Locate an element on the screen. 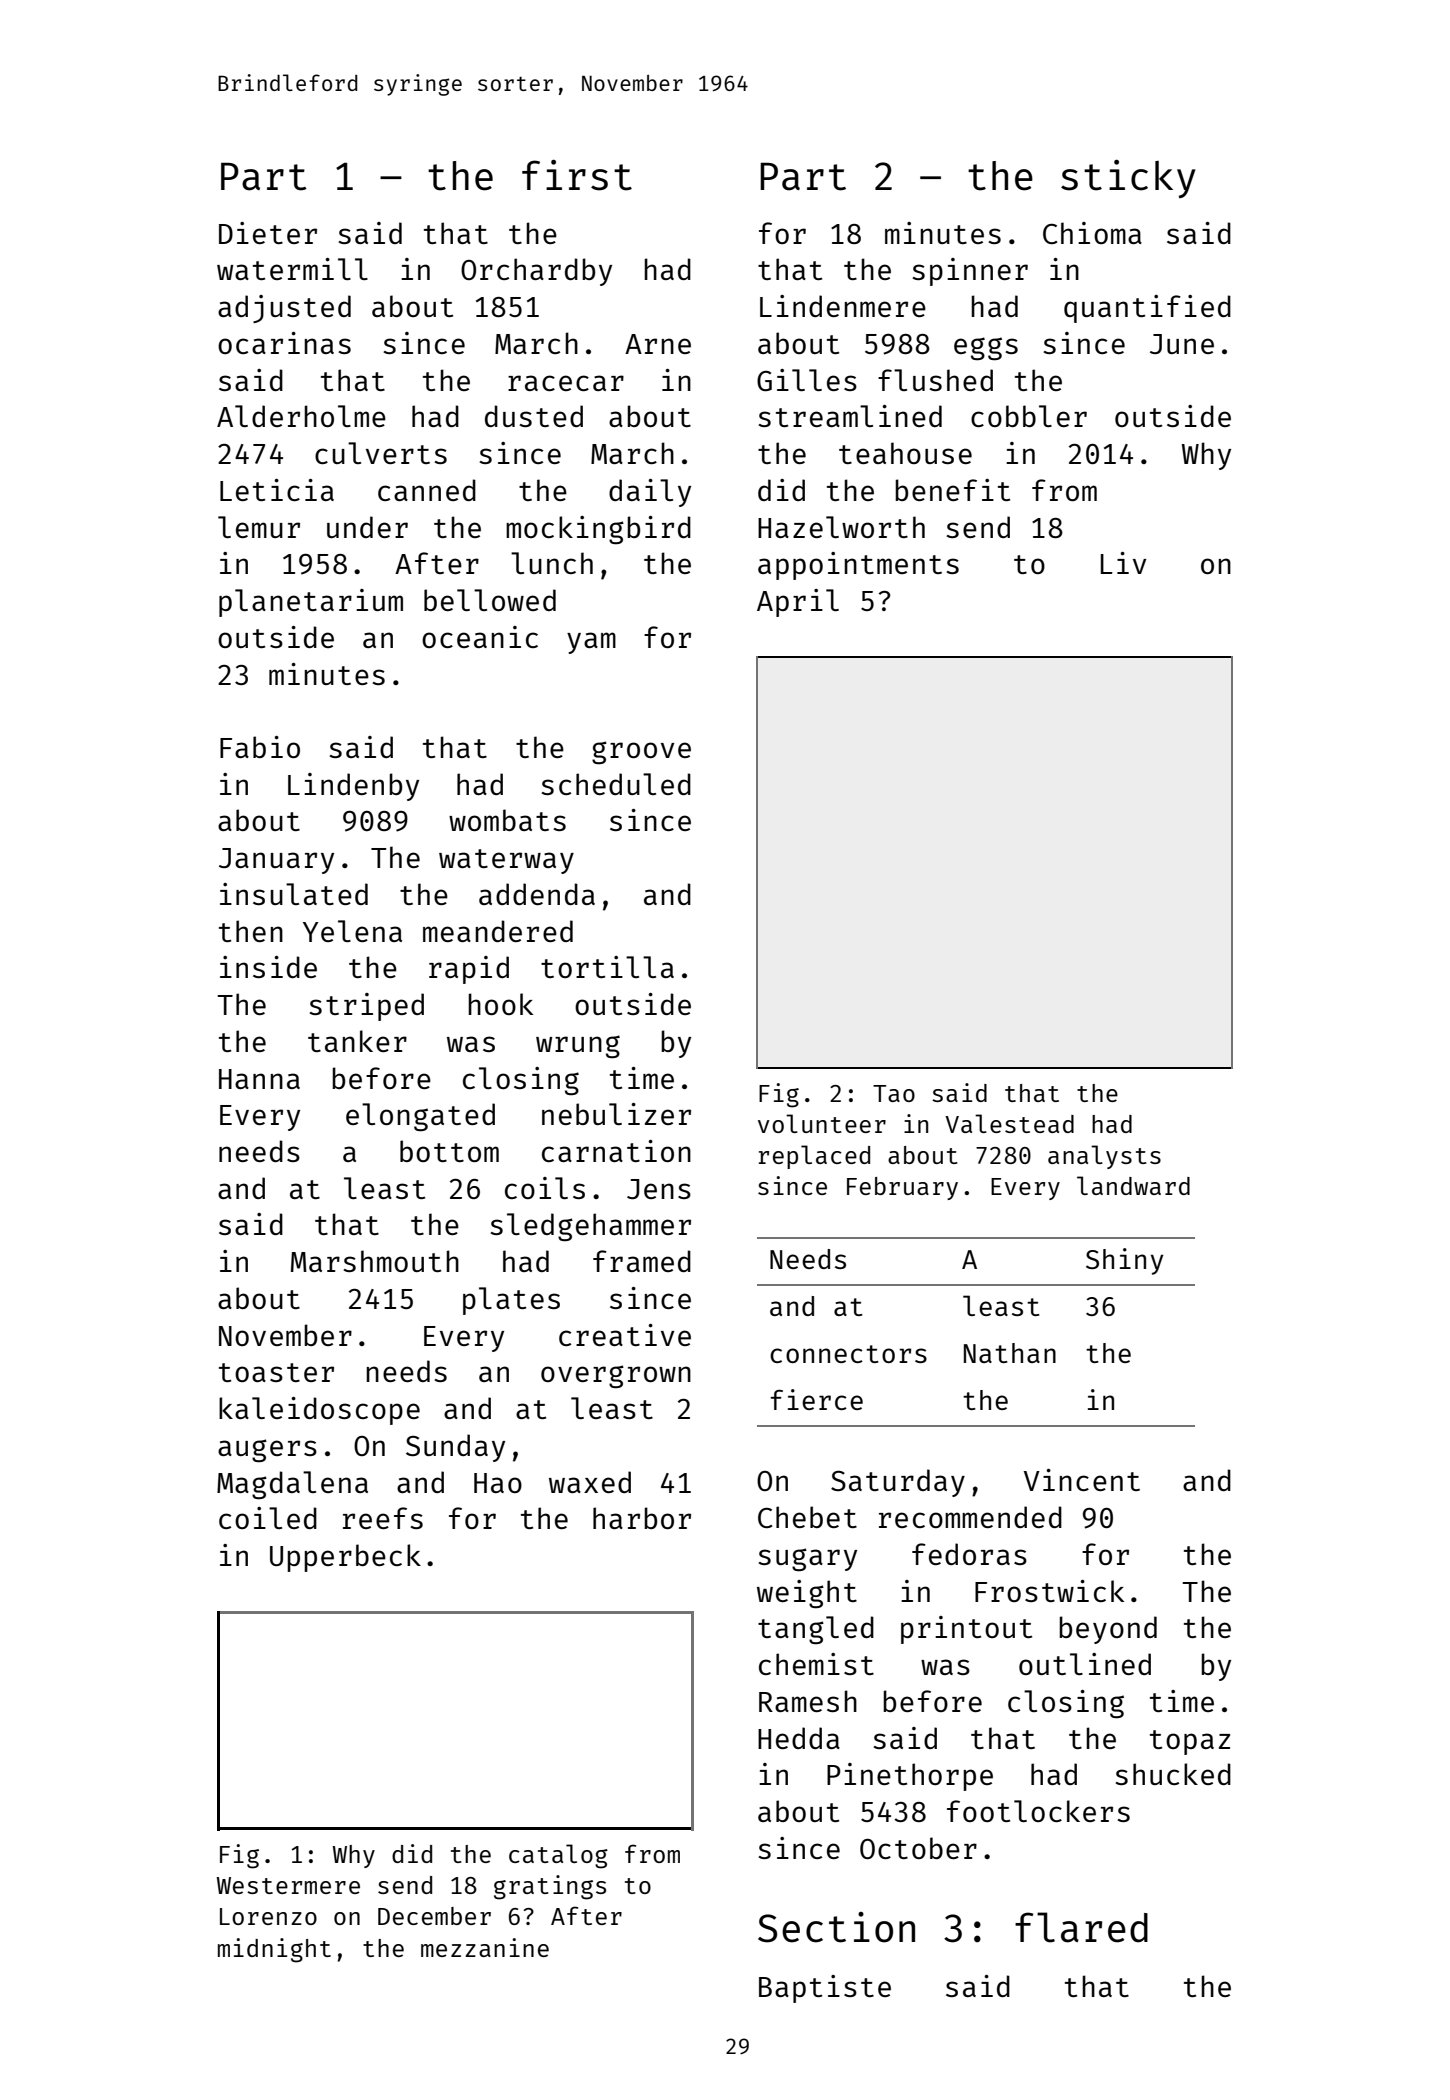 The image size is (1450, 2100). daily is located at coordinates (650, 493).
